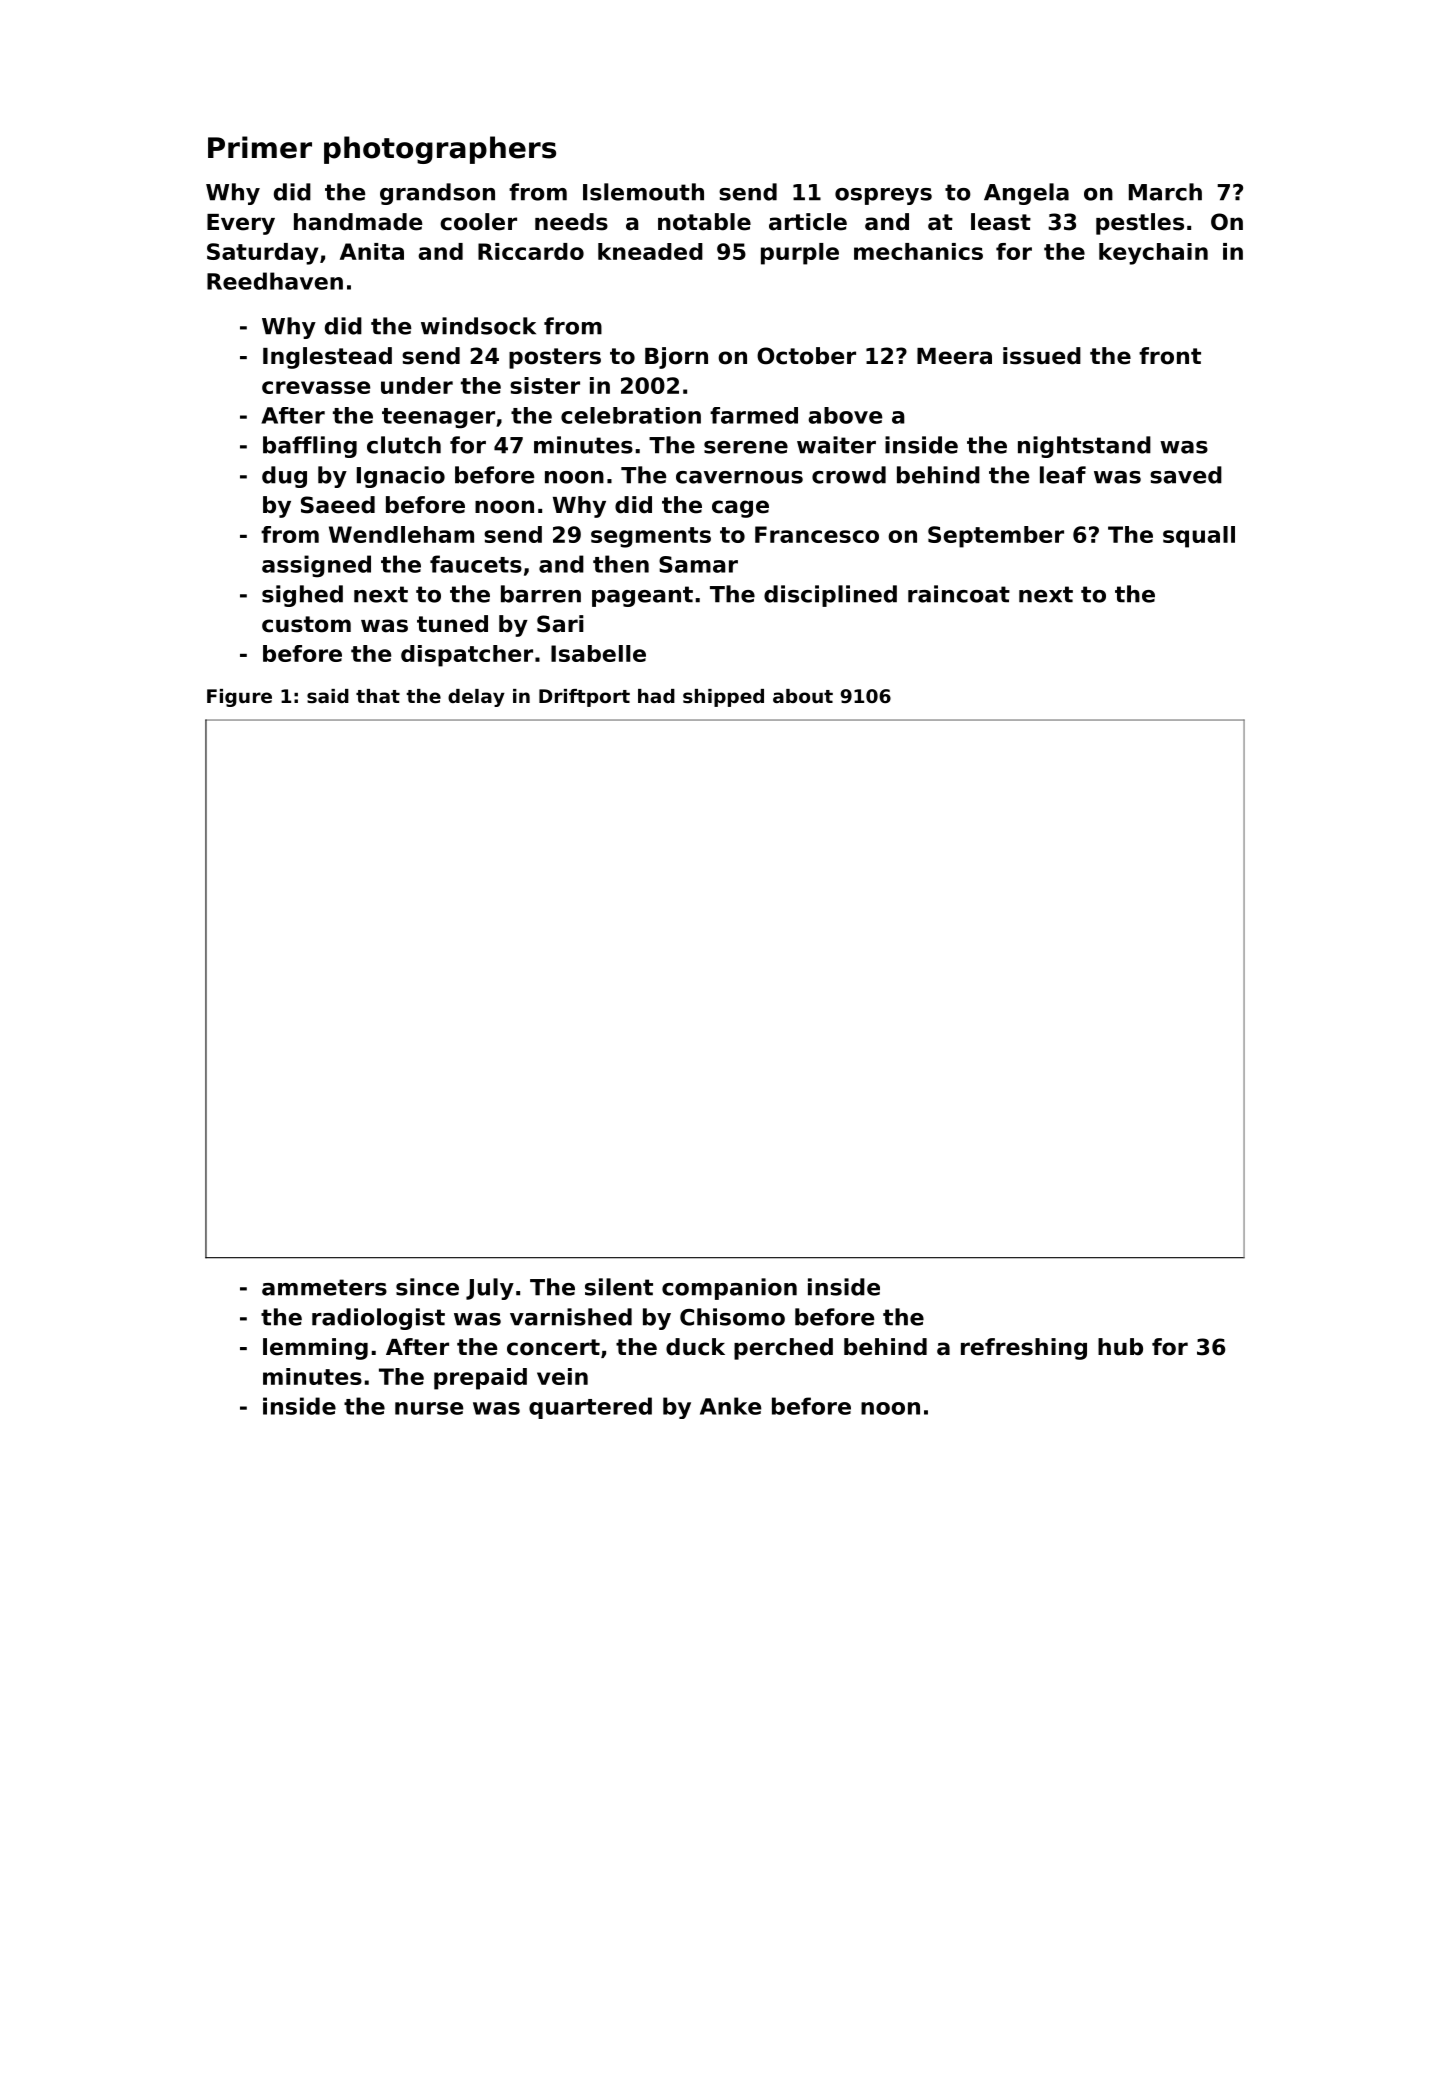 Image resolution: width=1450 pixels, height=2100 pixels. Describe the element at coordinates (631, 415) in the screenshot. I see `celebration` at that location.
